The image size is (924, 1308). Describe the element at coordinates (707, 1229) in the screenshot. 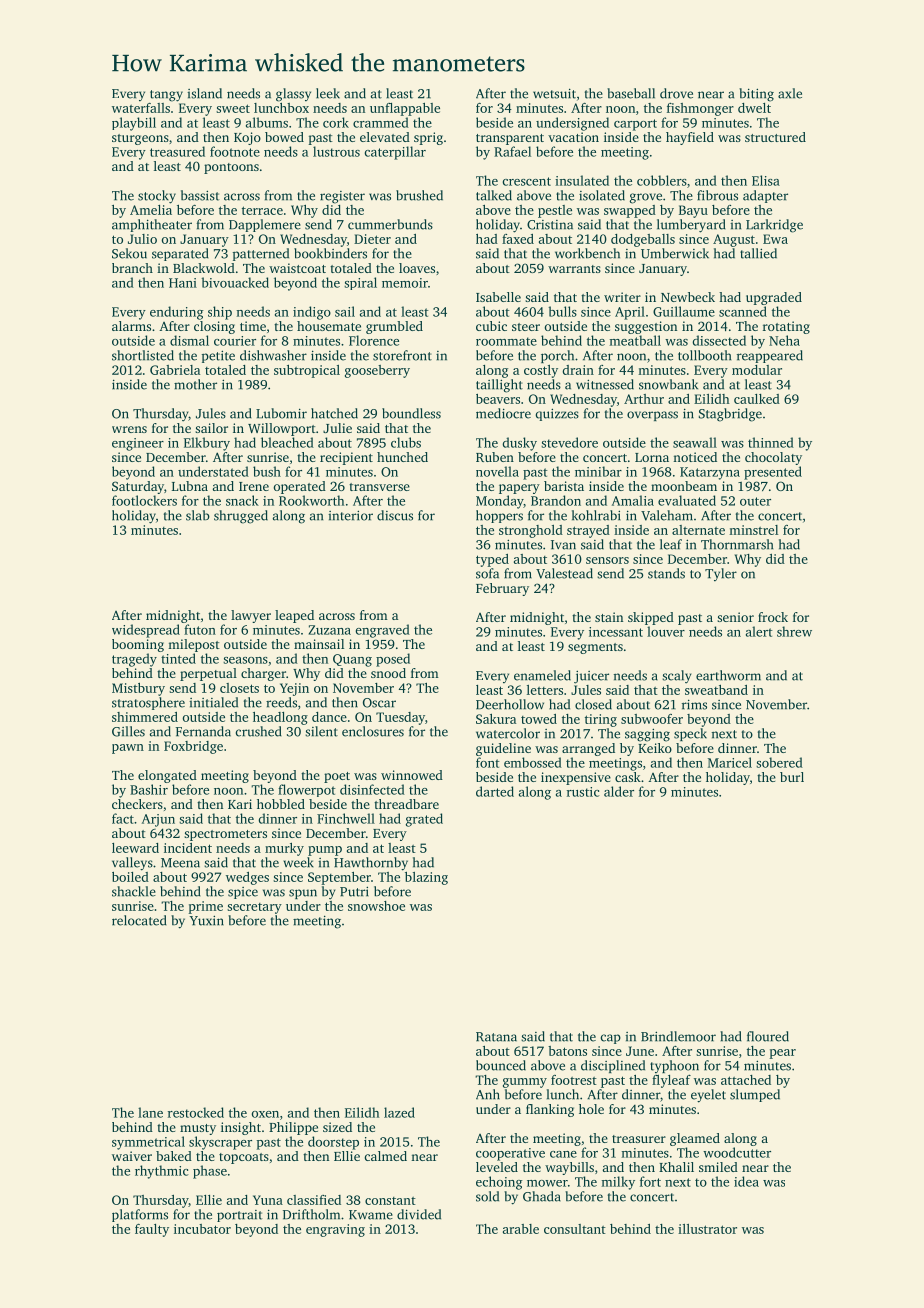

I see `illustrator` at that location.
